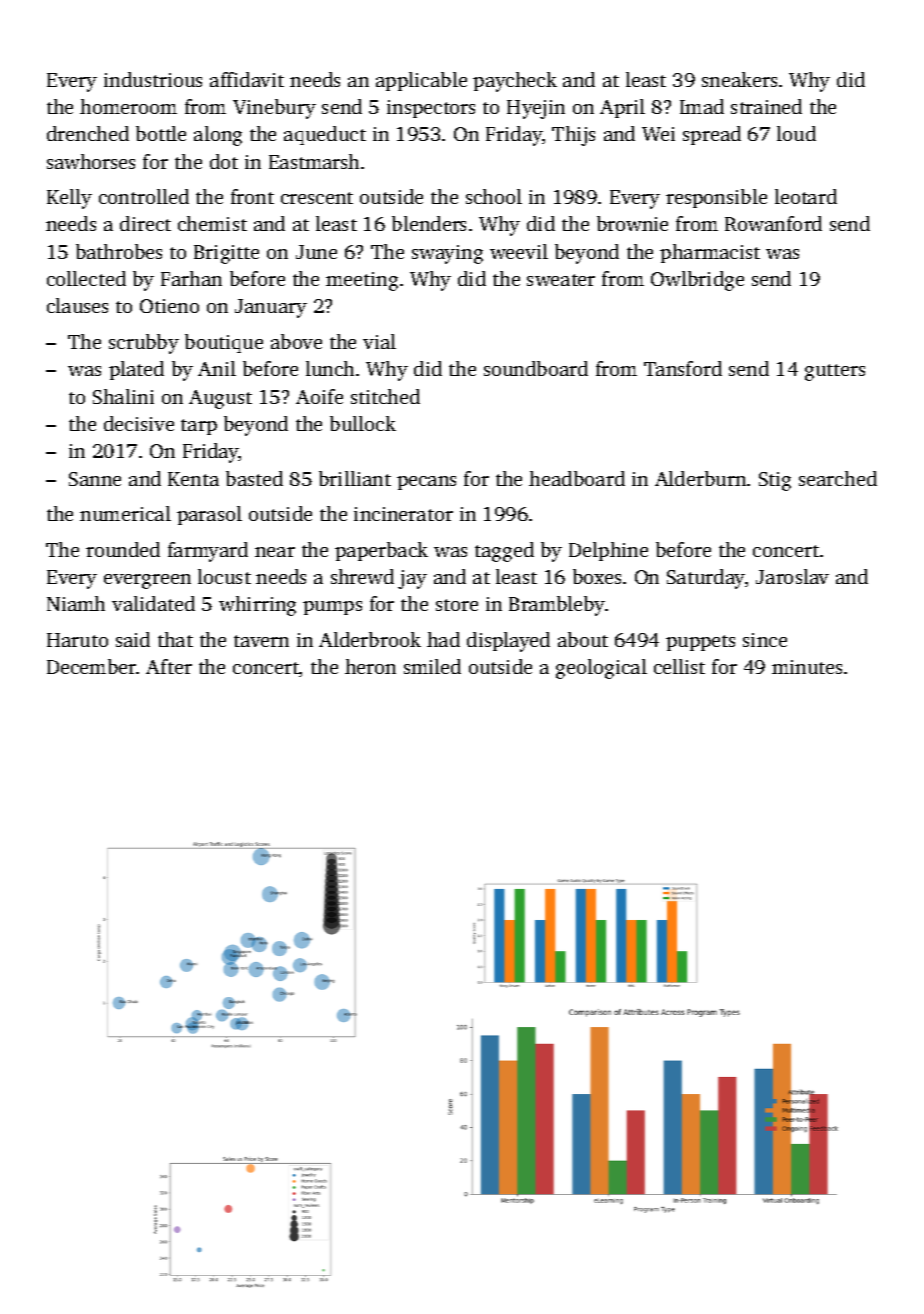 The width and height of the screenshot is (924, 1314). I want to click on Owlbridge, so click(697, 281).
